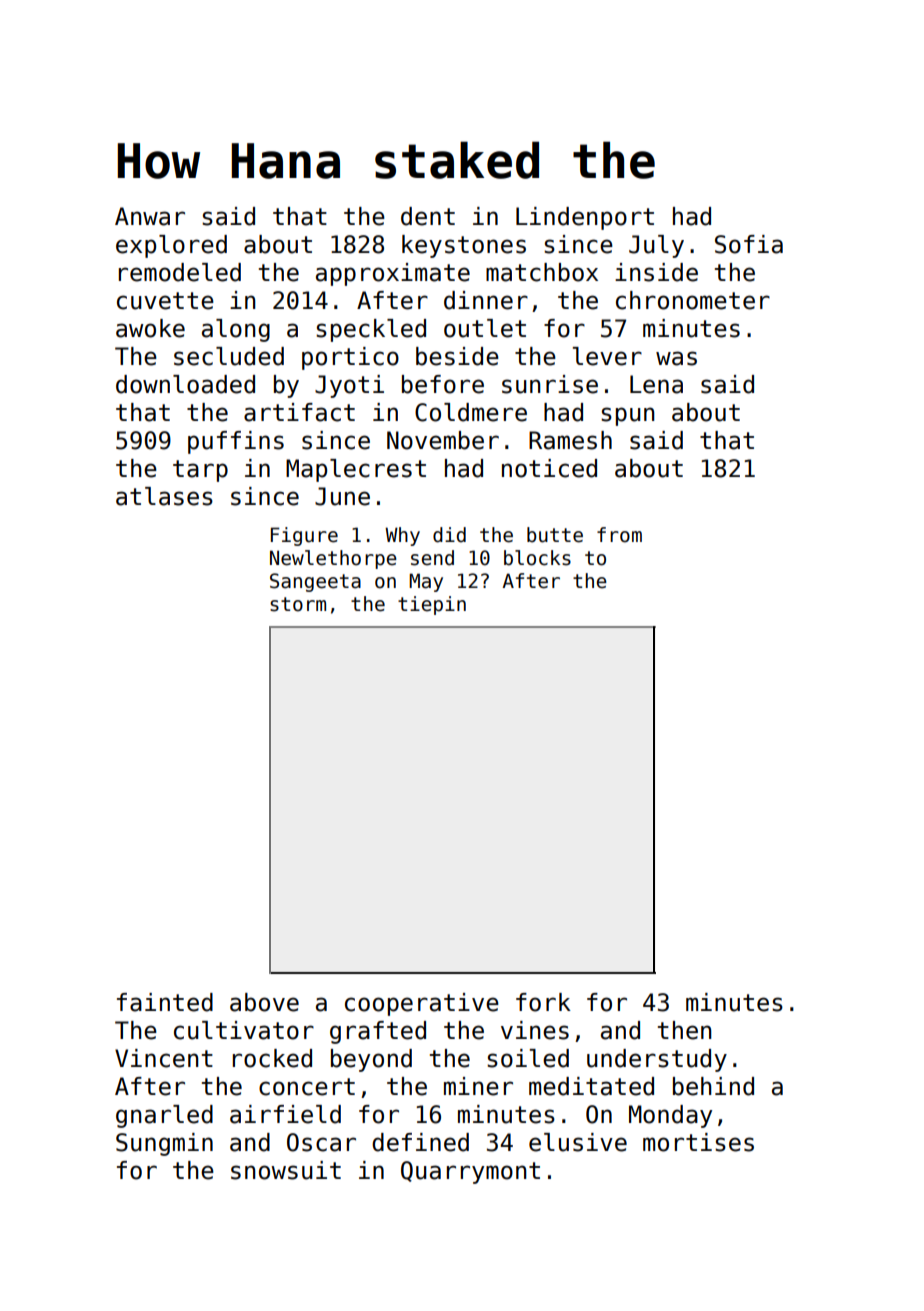 This document has width=924, height=1311. What do you see at coordinates (298, 604) in the document?
I see `storm` at bounding box center [298, 604].
